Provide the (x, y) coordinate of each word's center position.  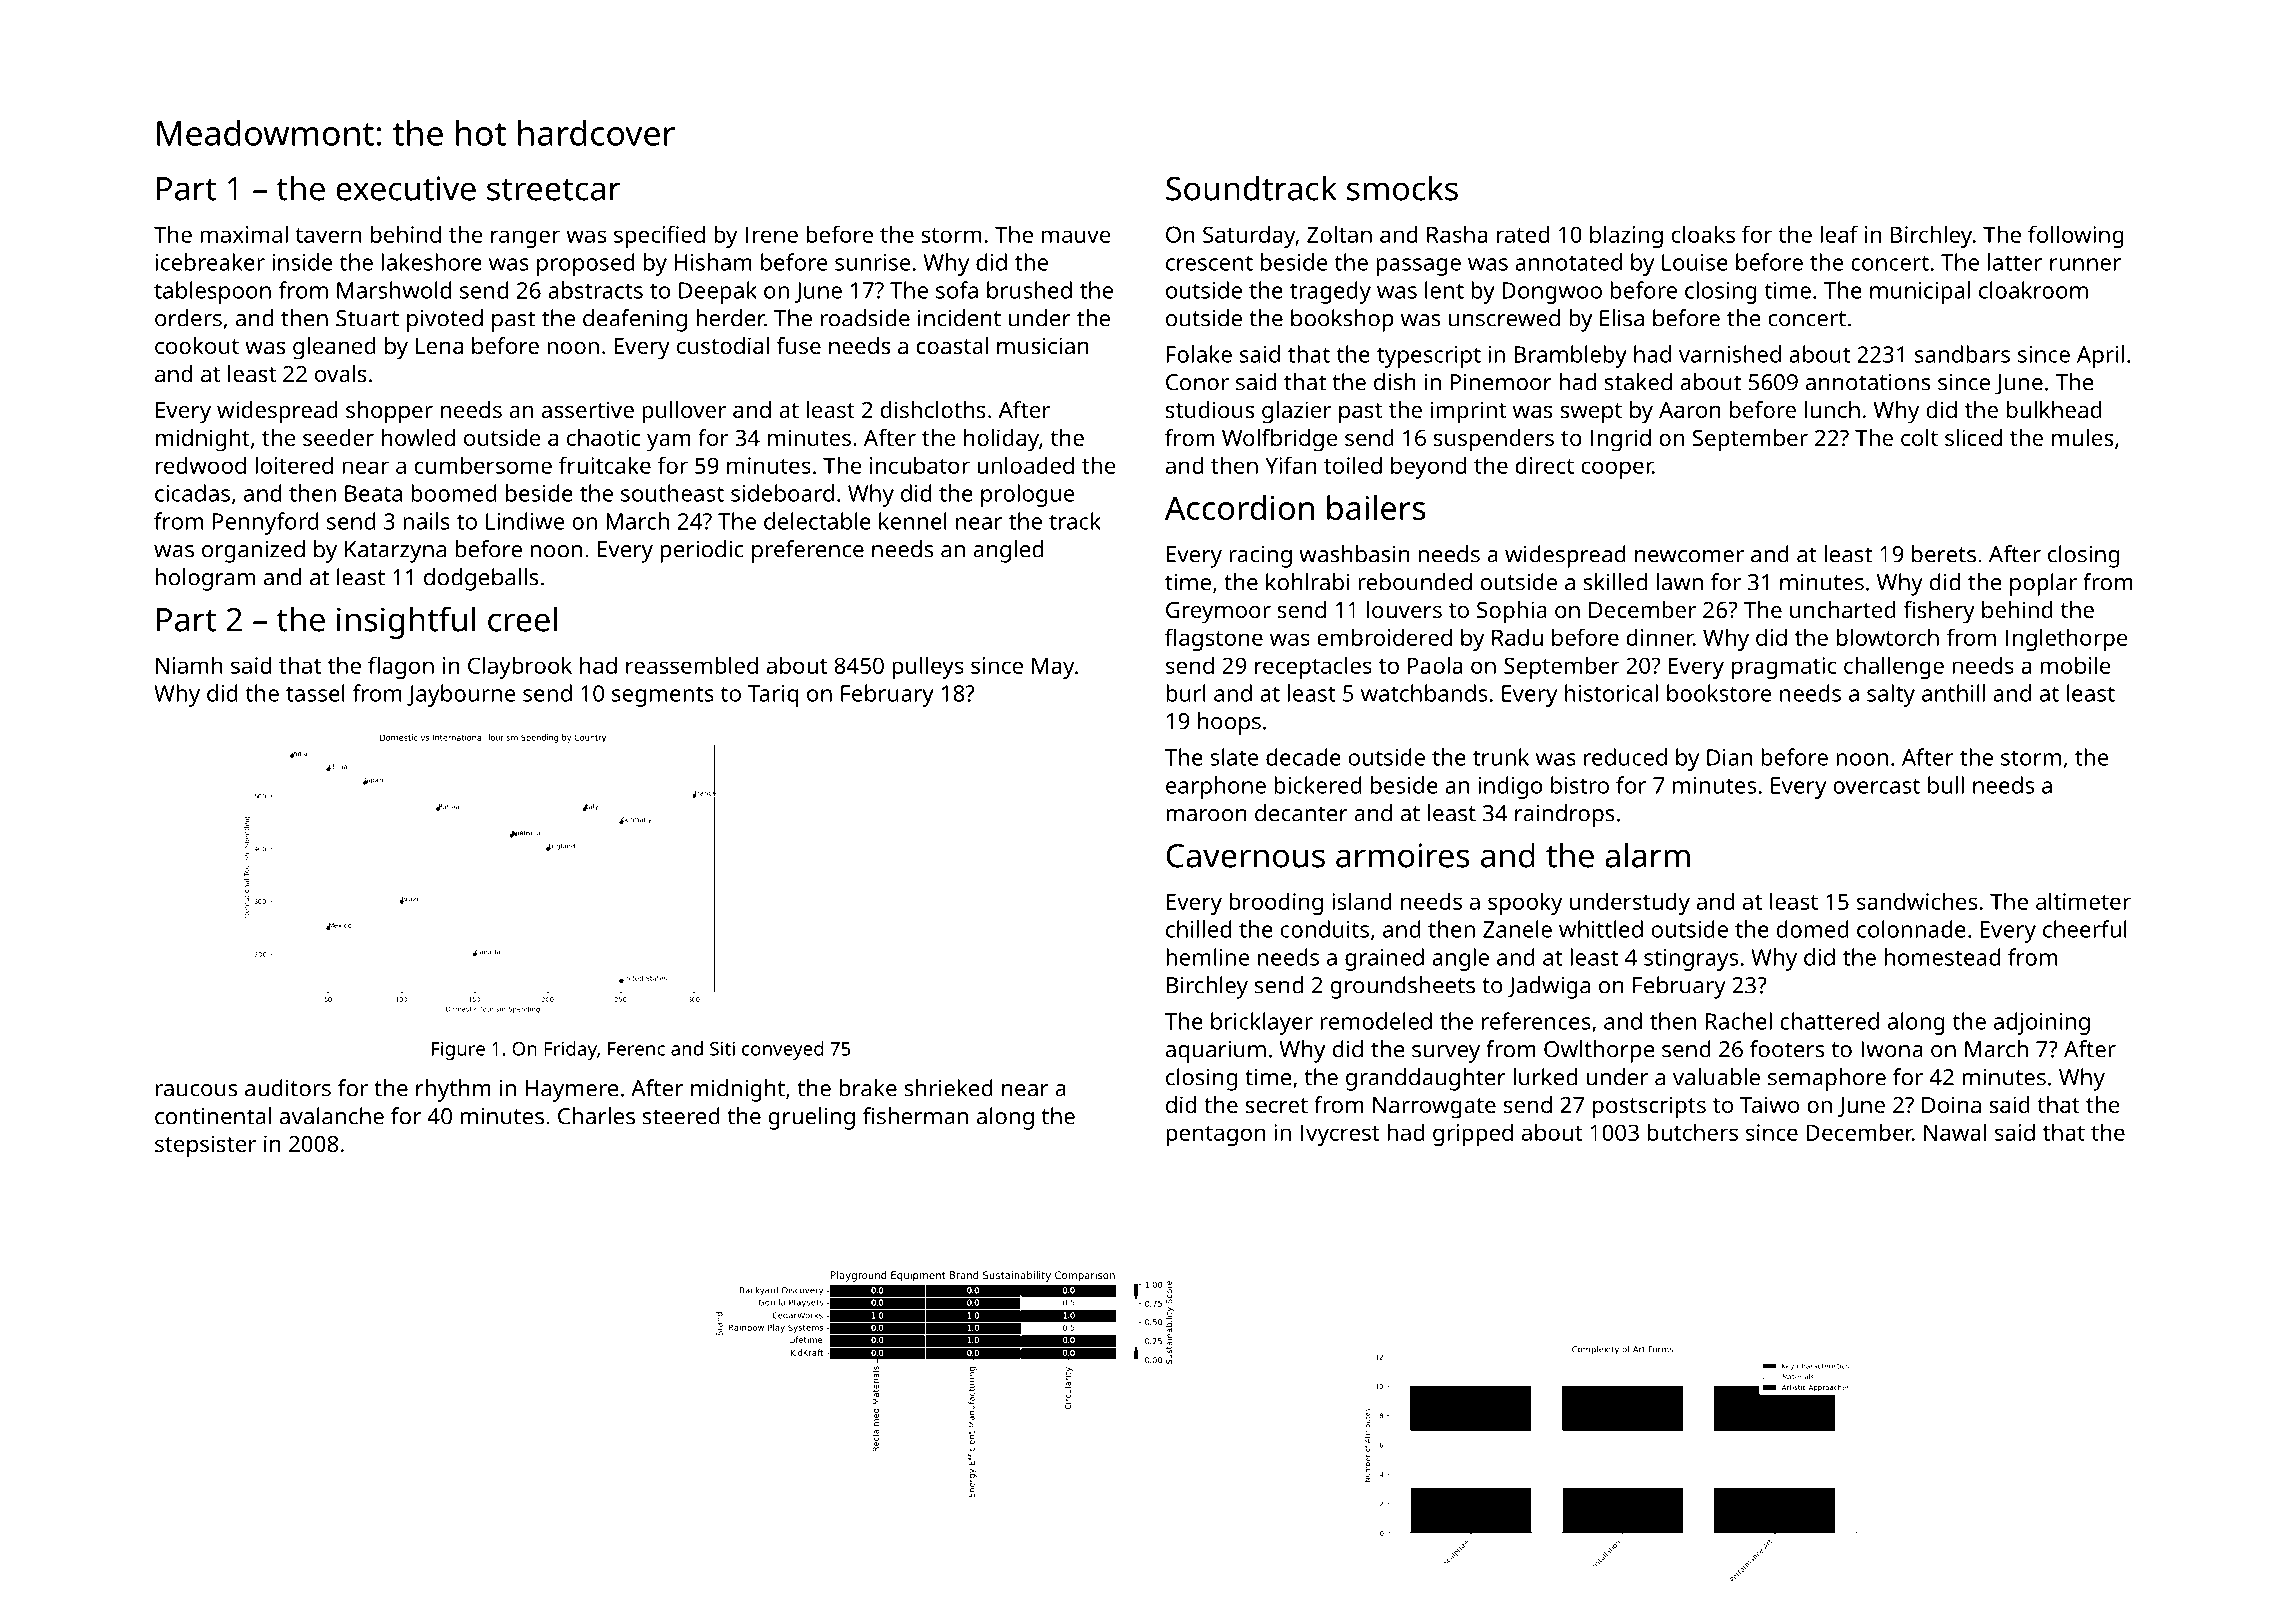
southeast (672, 493)
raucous (196, 1090)
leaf (1839, 234)
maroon (1206, 815)
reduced (1625, 757)
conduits (1325, 929)
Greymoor (1218, 613)
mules (2082, 437)
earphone (1216, 787)
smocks (1402, 188)
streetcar (554, 190)
